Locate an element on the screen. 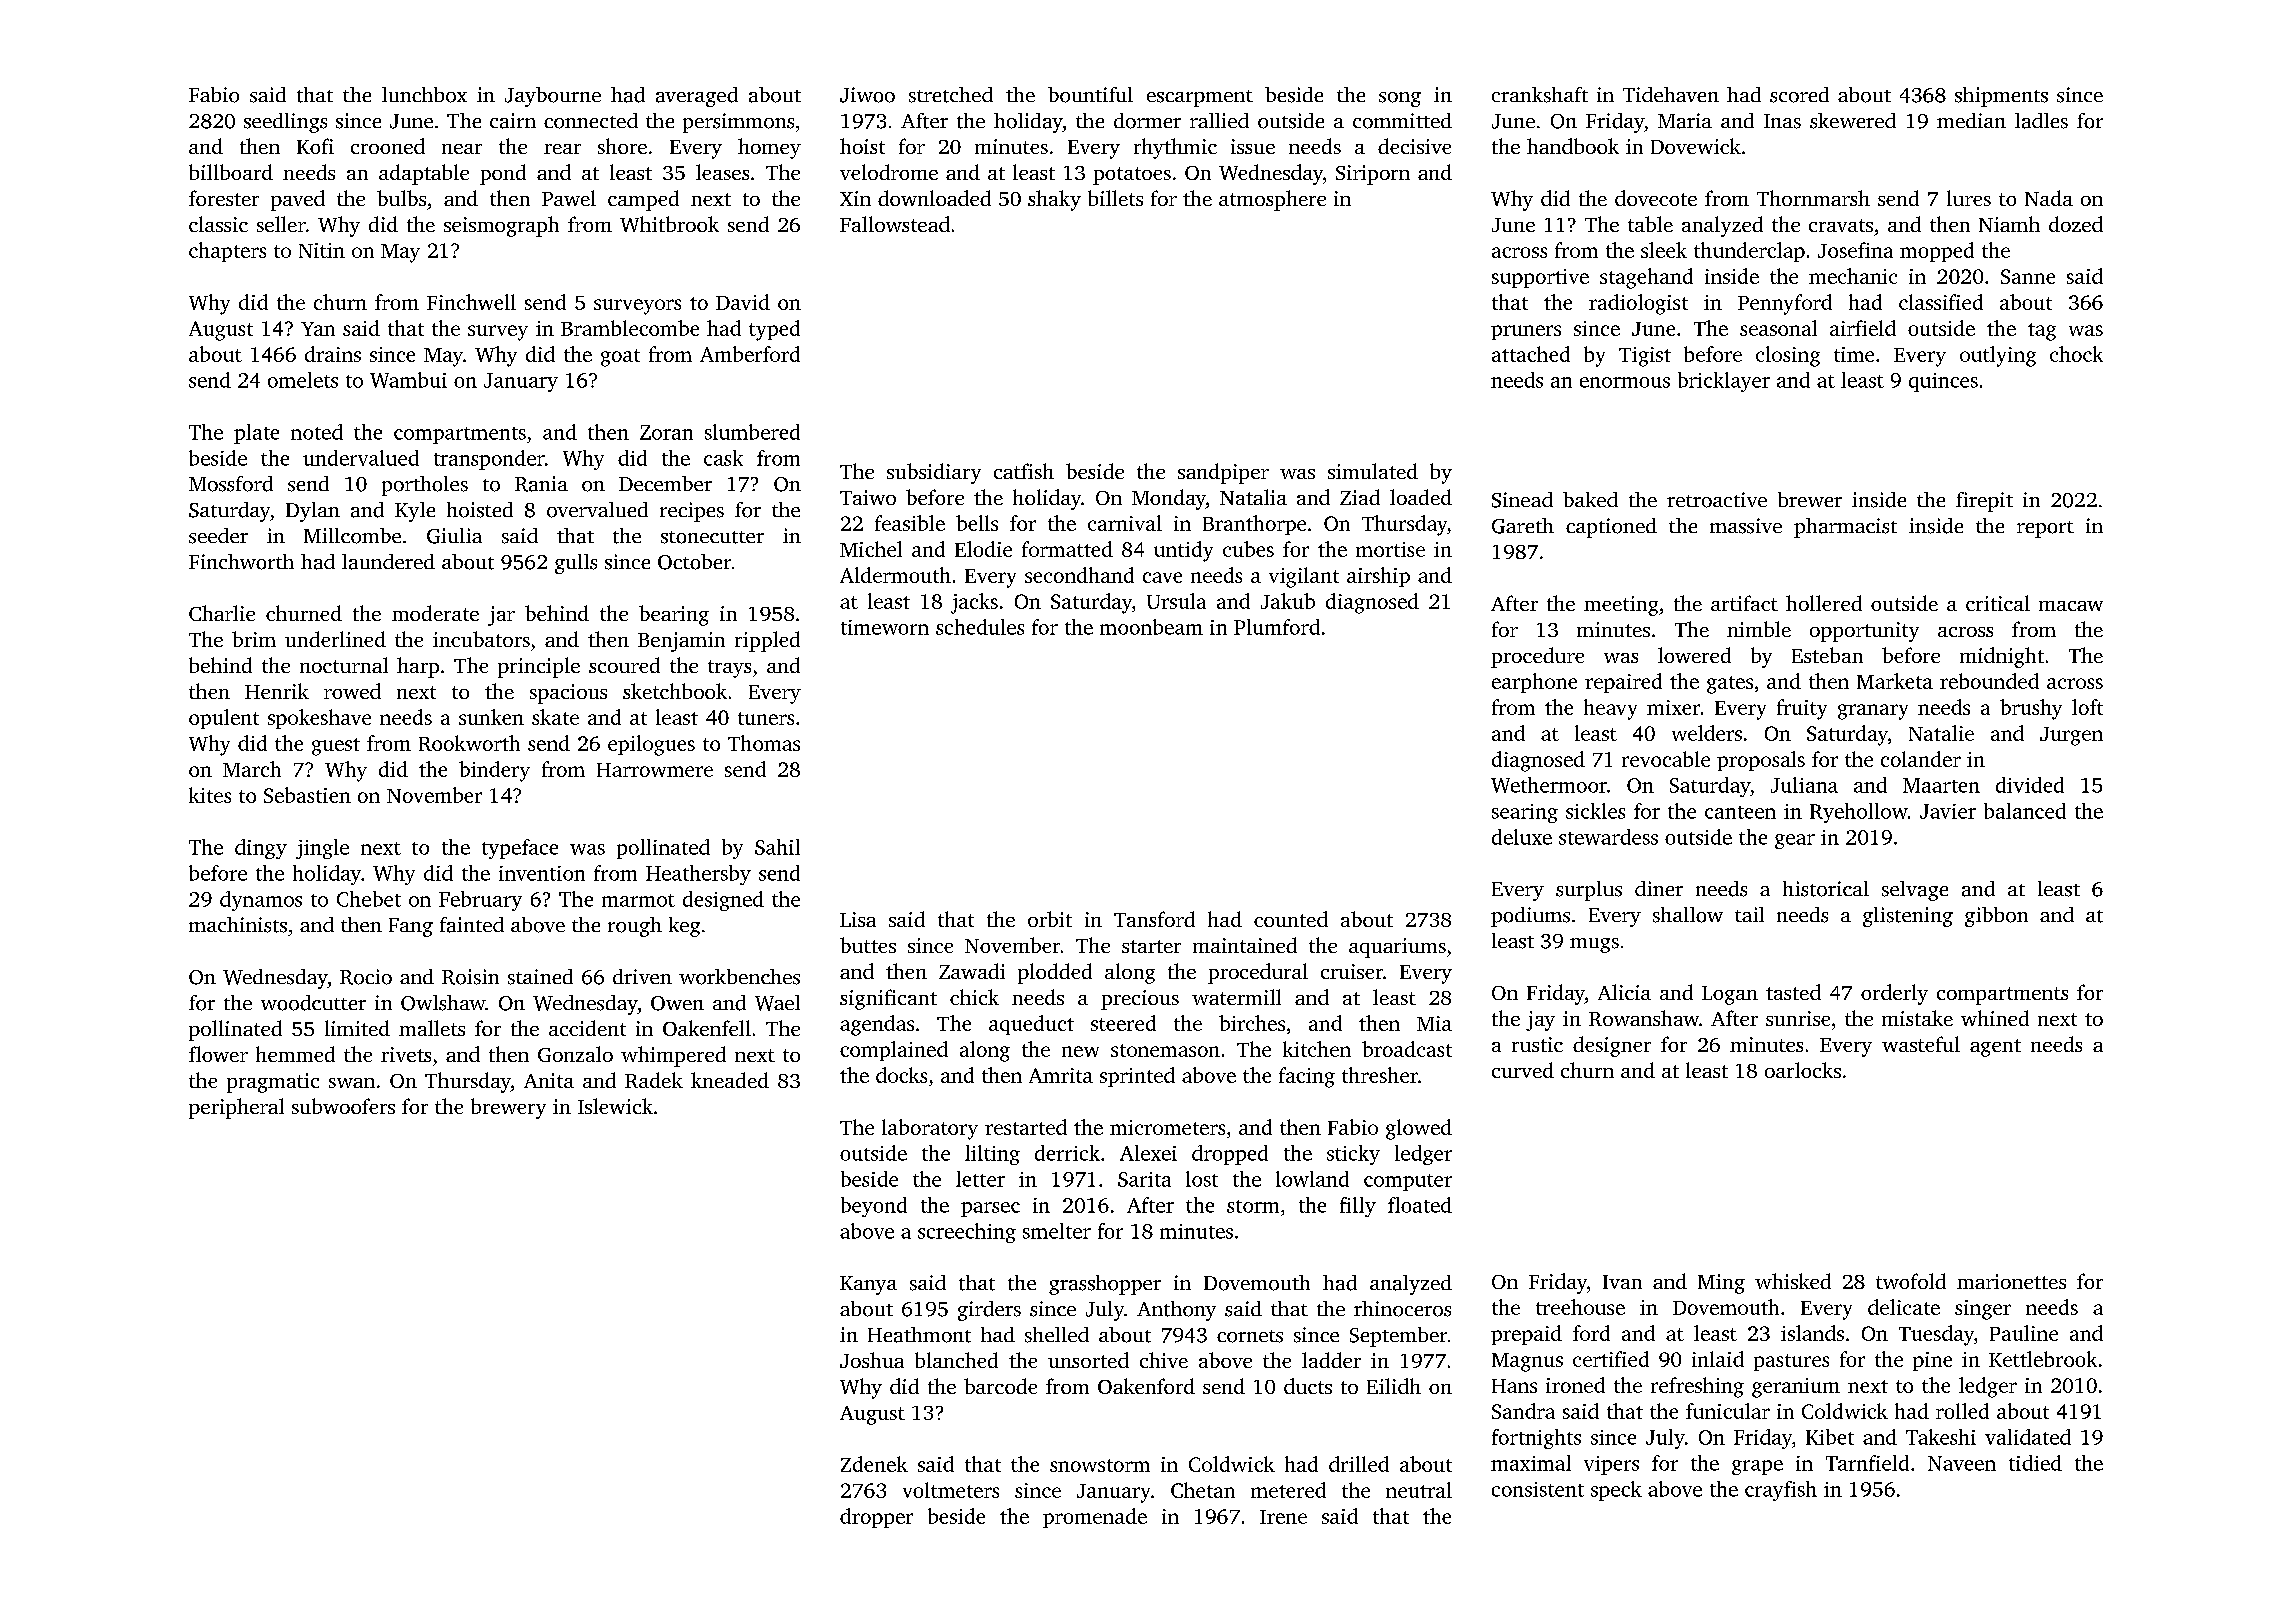  Rowanshaw is located at coordinates (1644, 1018).
